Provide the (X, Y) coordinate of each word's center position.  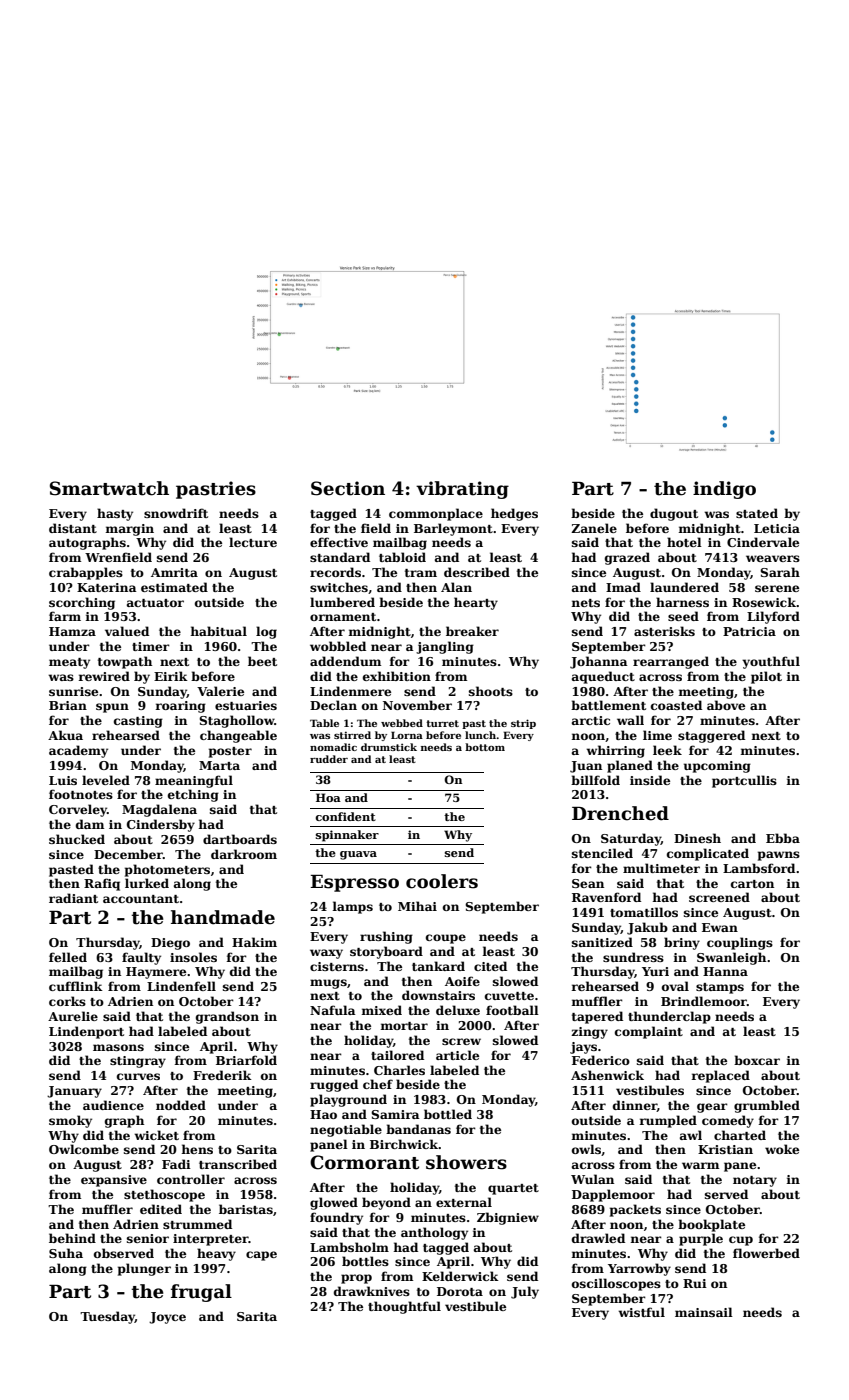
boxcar (757, 1060)
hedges (514, 514)
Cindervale (763, 542)
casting (138, 722)
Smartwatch (109, 488)
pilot (766, 677)
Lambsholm (349, 1247)
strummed (197, 1224)
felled (68, 957)
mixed (382, 1010)
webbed (402, 723)
